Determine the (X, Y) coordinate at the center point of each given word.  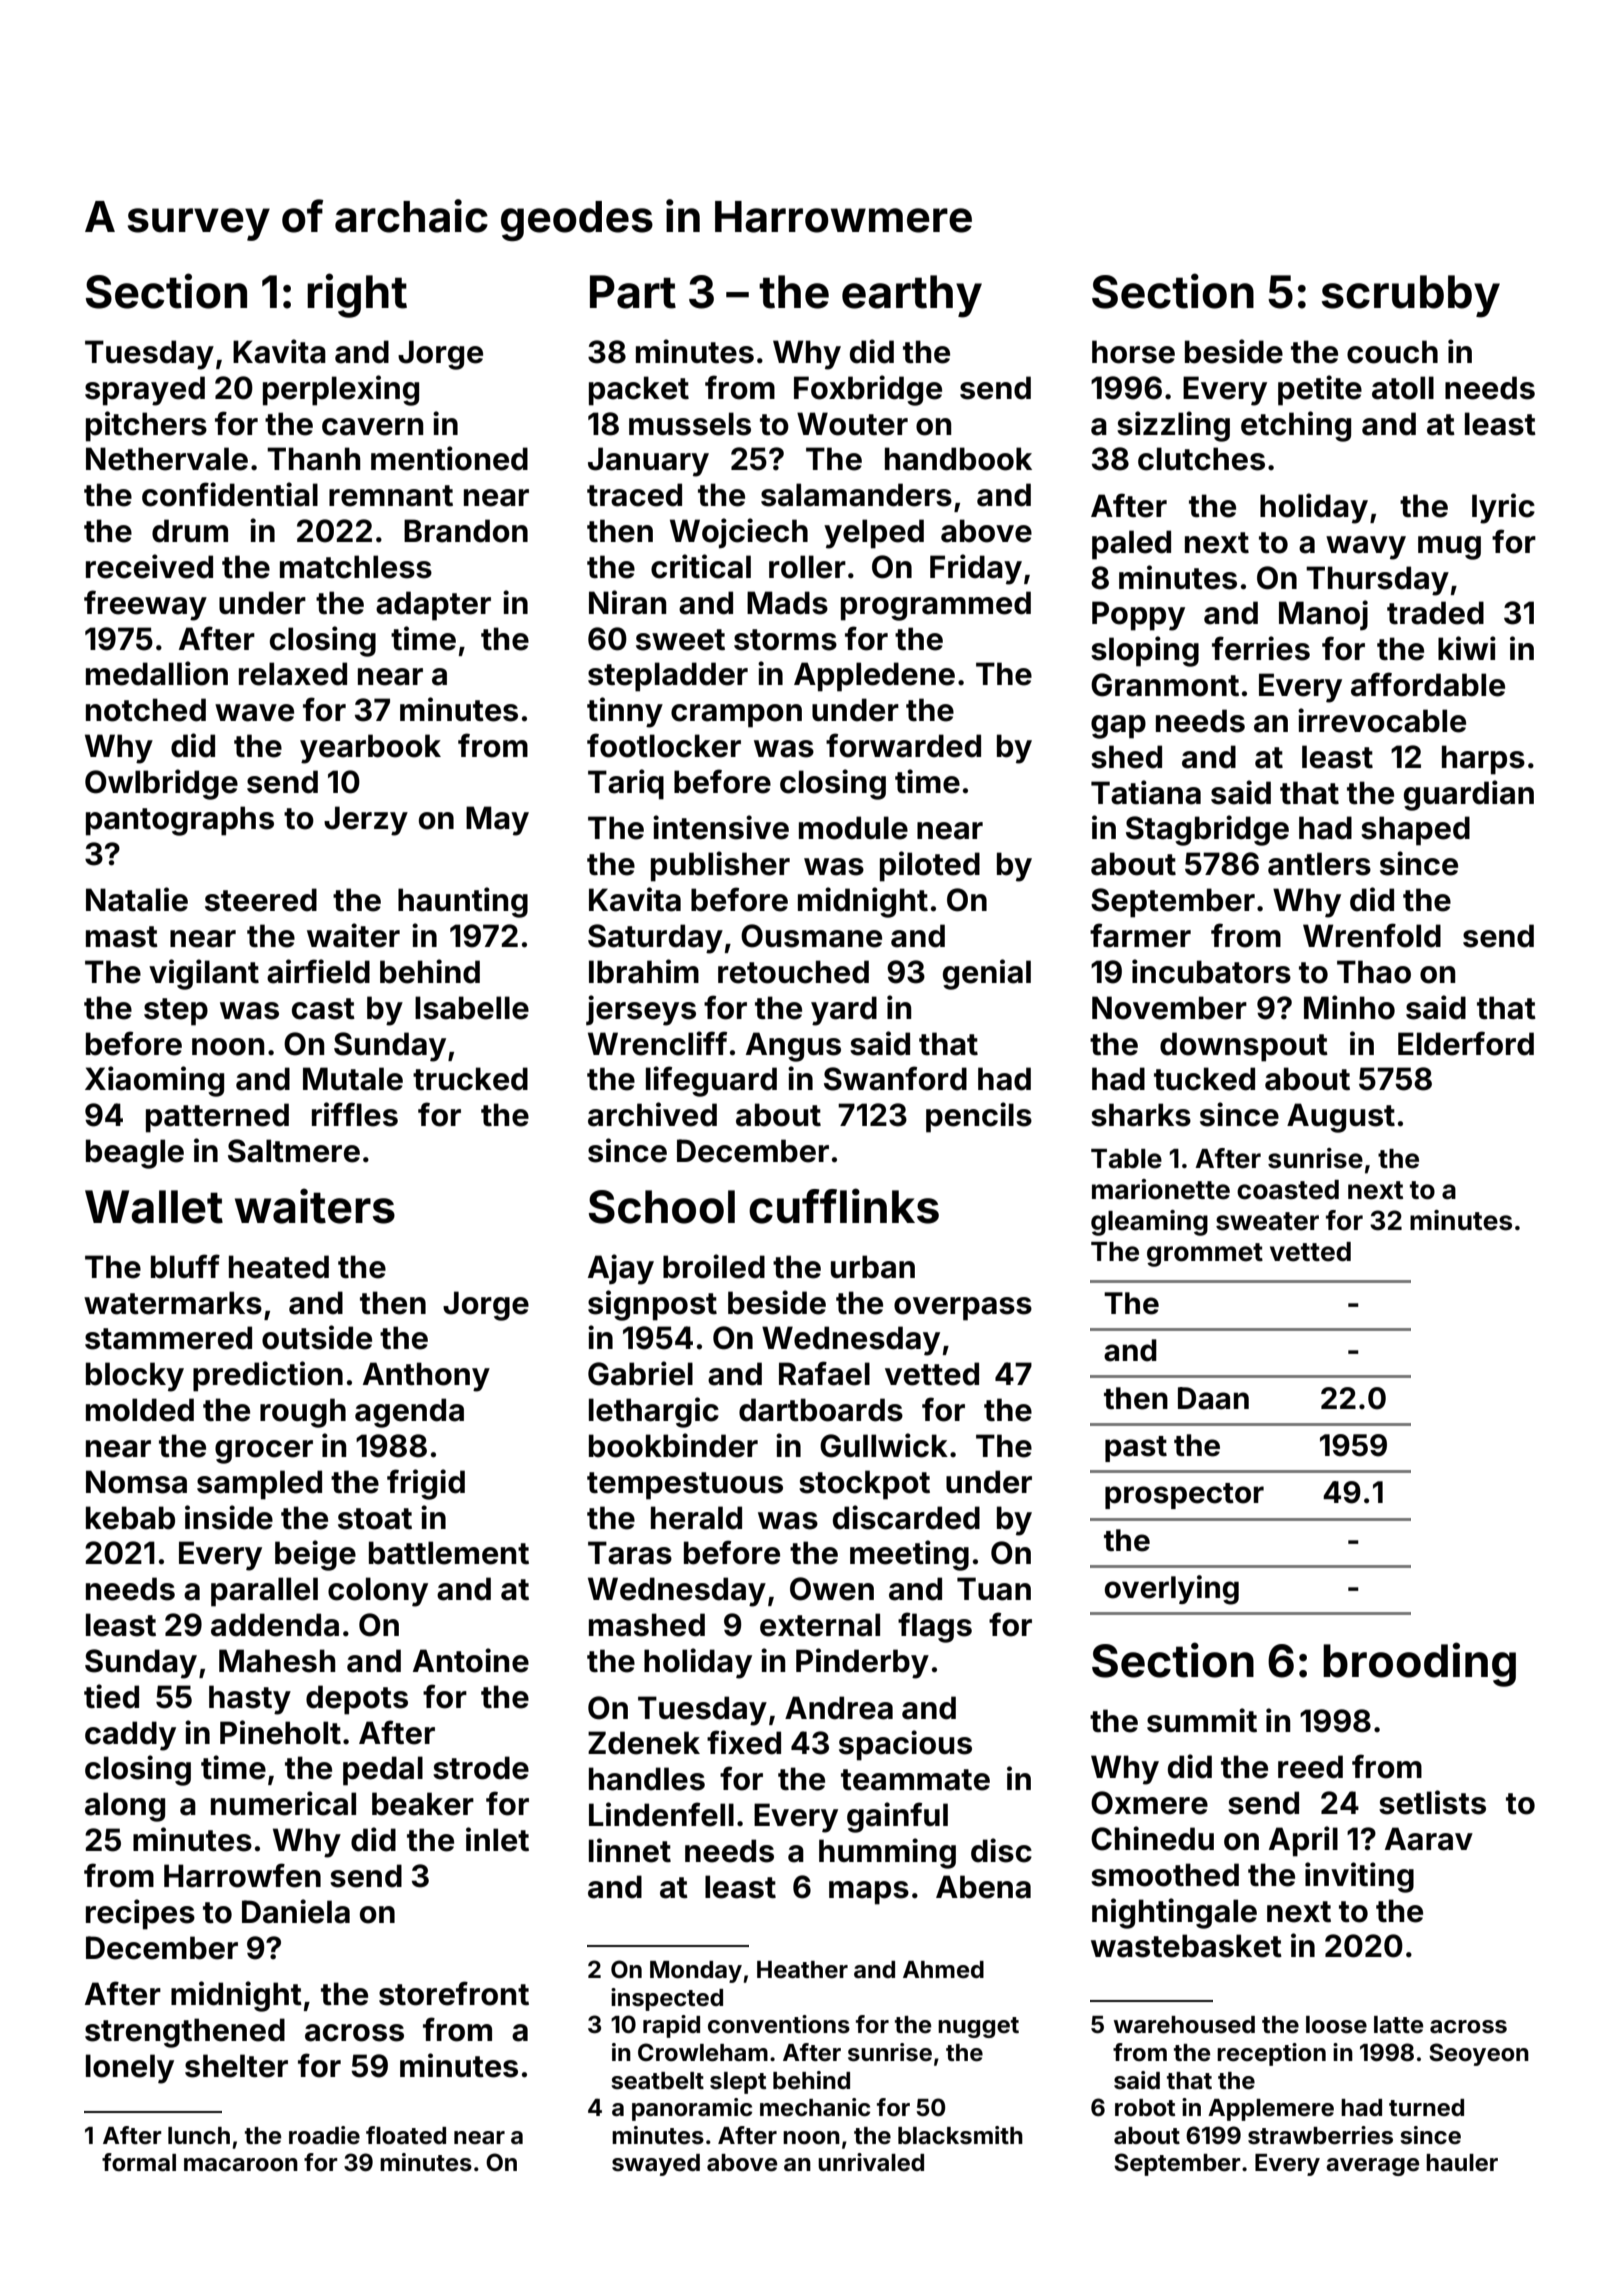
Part (633, 292)
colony (378, 1592)
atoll (1403, 388)
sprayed (145, 391)
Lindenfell (661, 1814)
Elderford (1466, 1043)
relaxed (293, 674)
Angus (793, 1047)
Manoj (1323, 615)
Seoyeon (1479, 2054)
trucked (470, 1079)
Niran (627, 602)
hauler (1462, 2163)
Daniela (296, 1911)
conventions (779, 2024)
